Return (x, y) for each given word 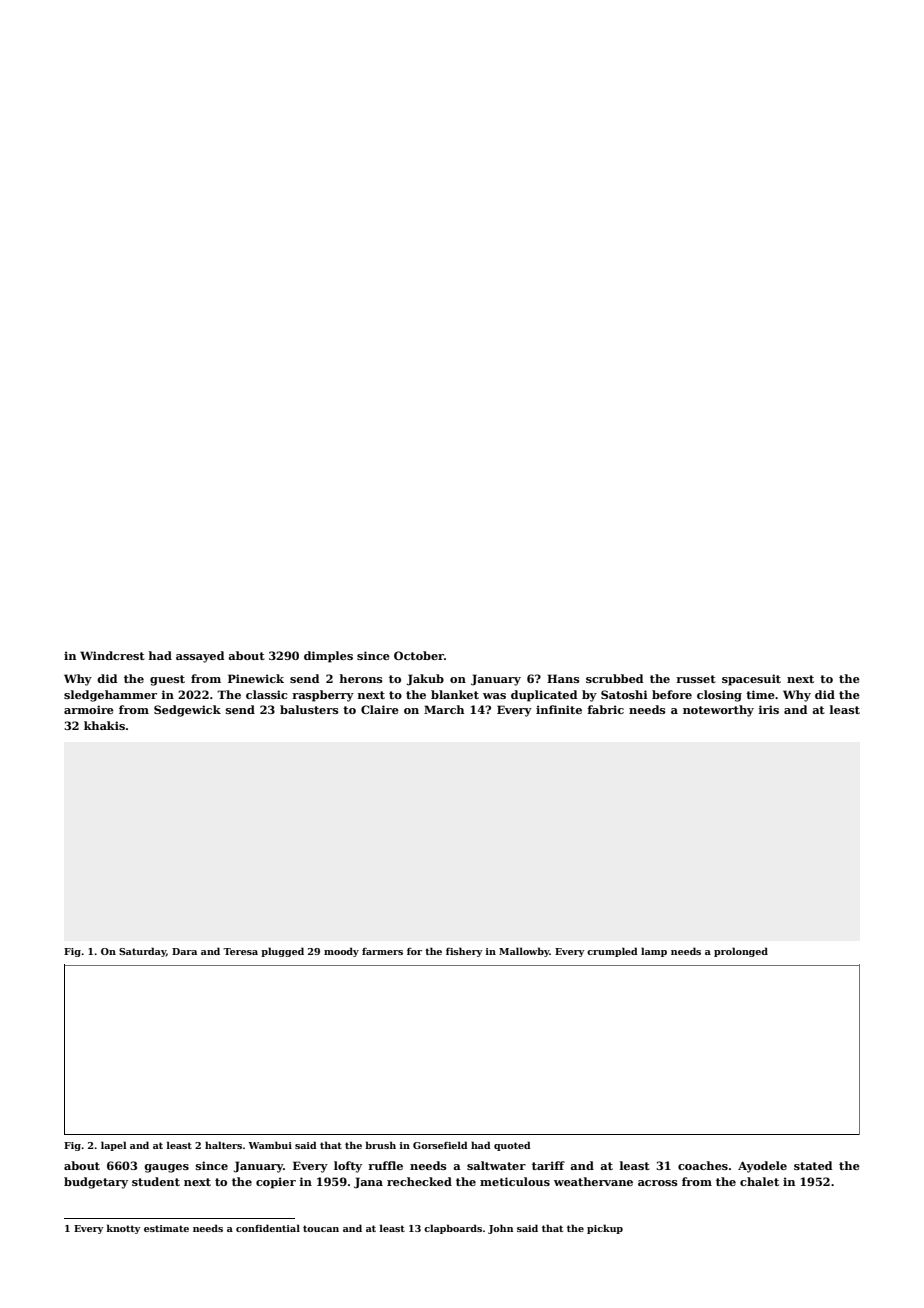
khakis (104, 725)
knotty (124, 1229)
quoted (512, 1146)
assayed (200, 657)
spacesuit (751, 680)
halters (223, 1145)
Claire (380, 709)
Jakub (425, 680)
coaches (703, 1165)
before (672, 694)
